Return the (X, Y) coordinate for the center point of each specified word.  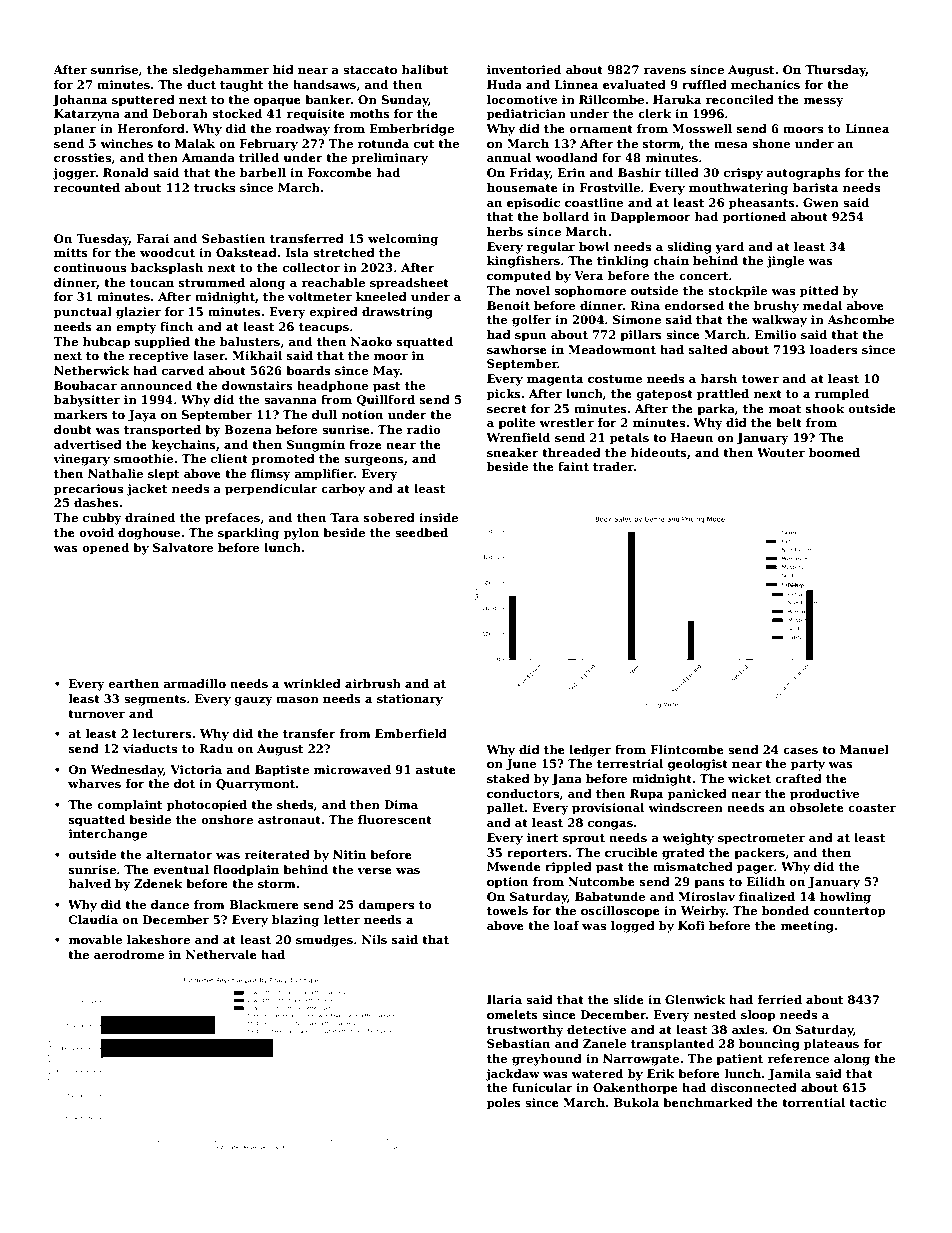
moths (370, 113)
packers (759, 854)
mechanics (765, 84)
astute (436, 770)
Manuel (864, 749)
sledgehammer (221, 71)
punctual (83, 313)
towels (507, 910)
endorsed (694, 305)
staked (508, 778)
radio (424, 429)
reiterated (277, 854)
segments (155, 700)
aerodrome (129, 954)
